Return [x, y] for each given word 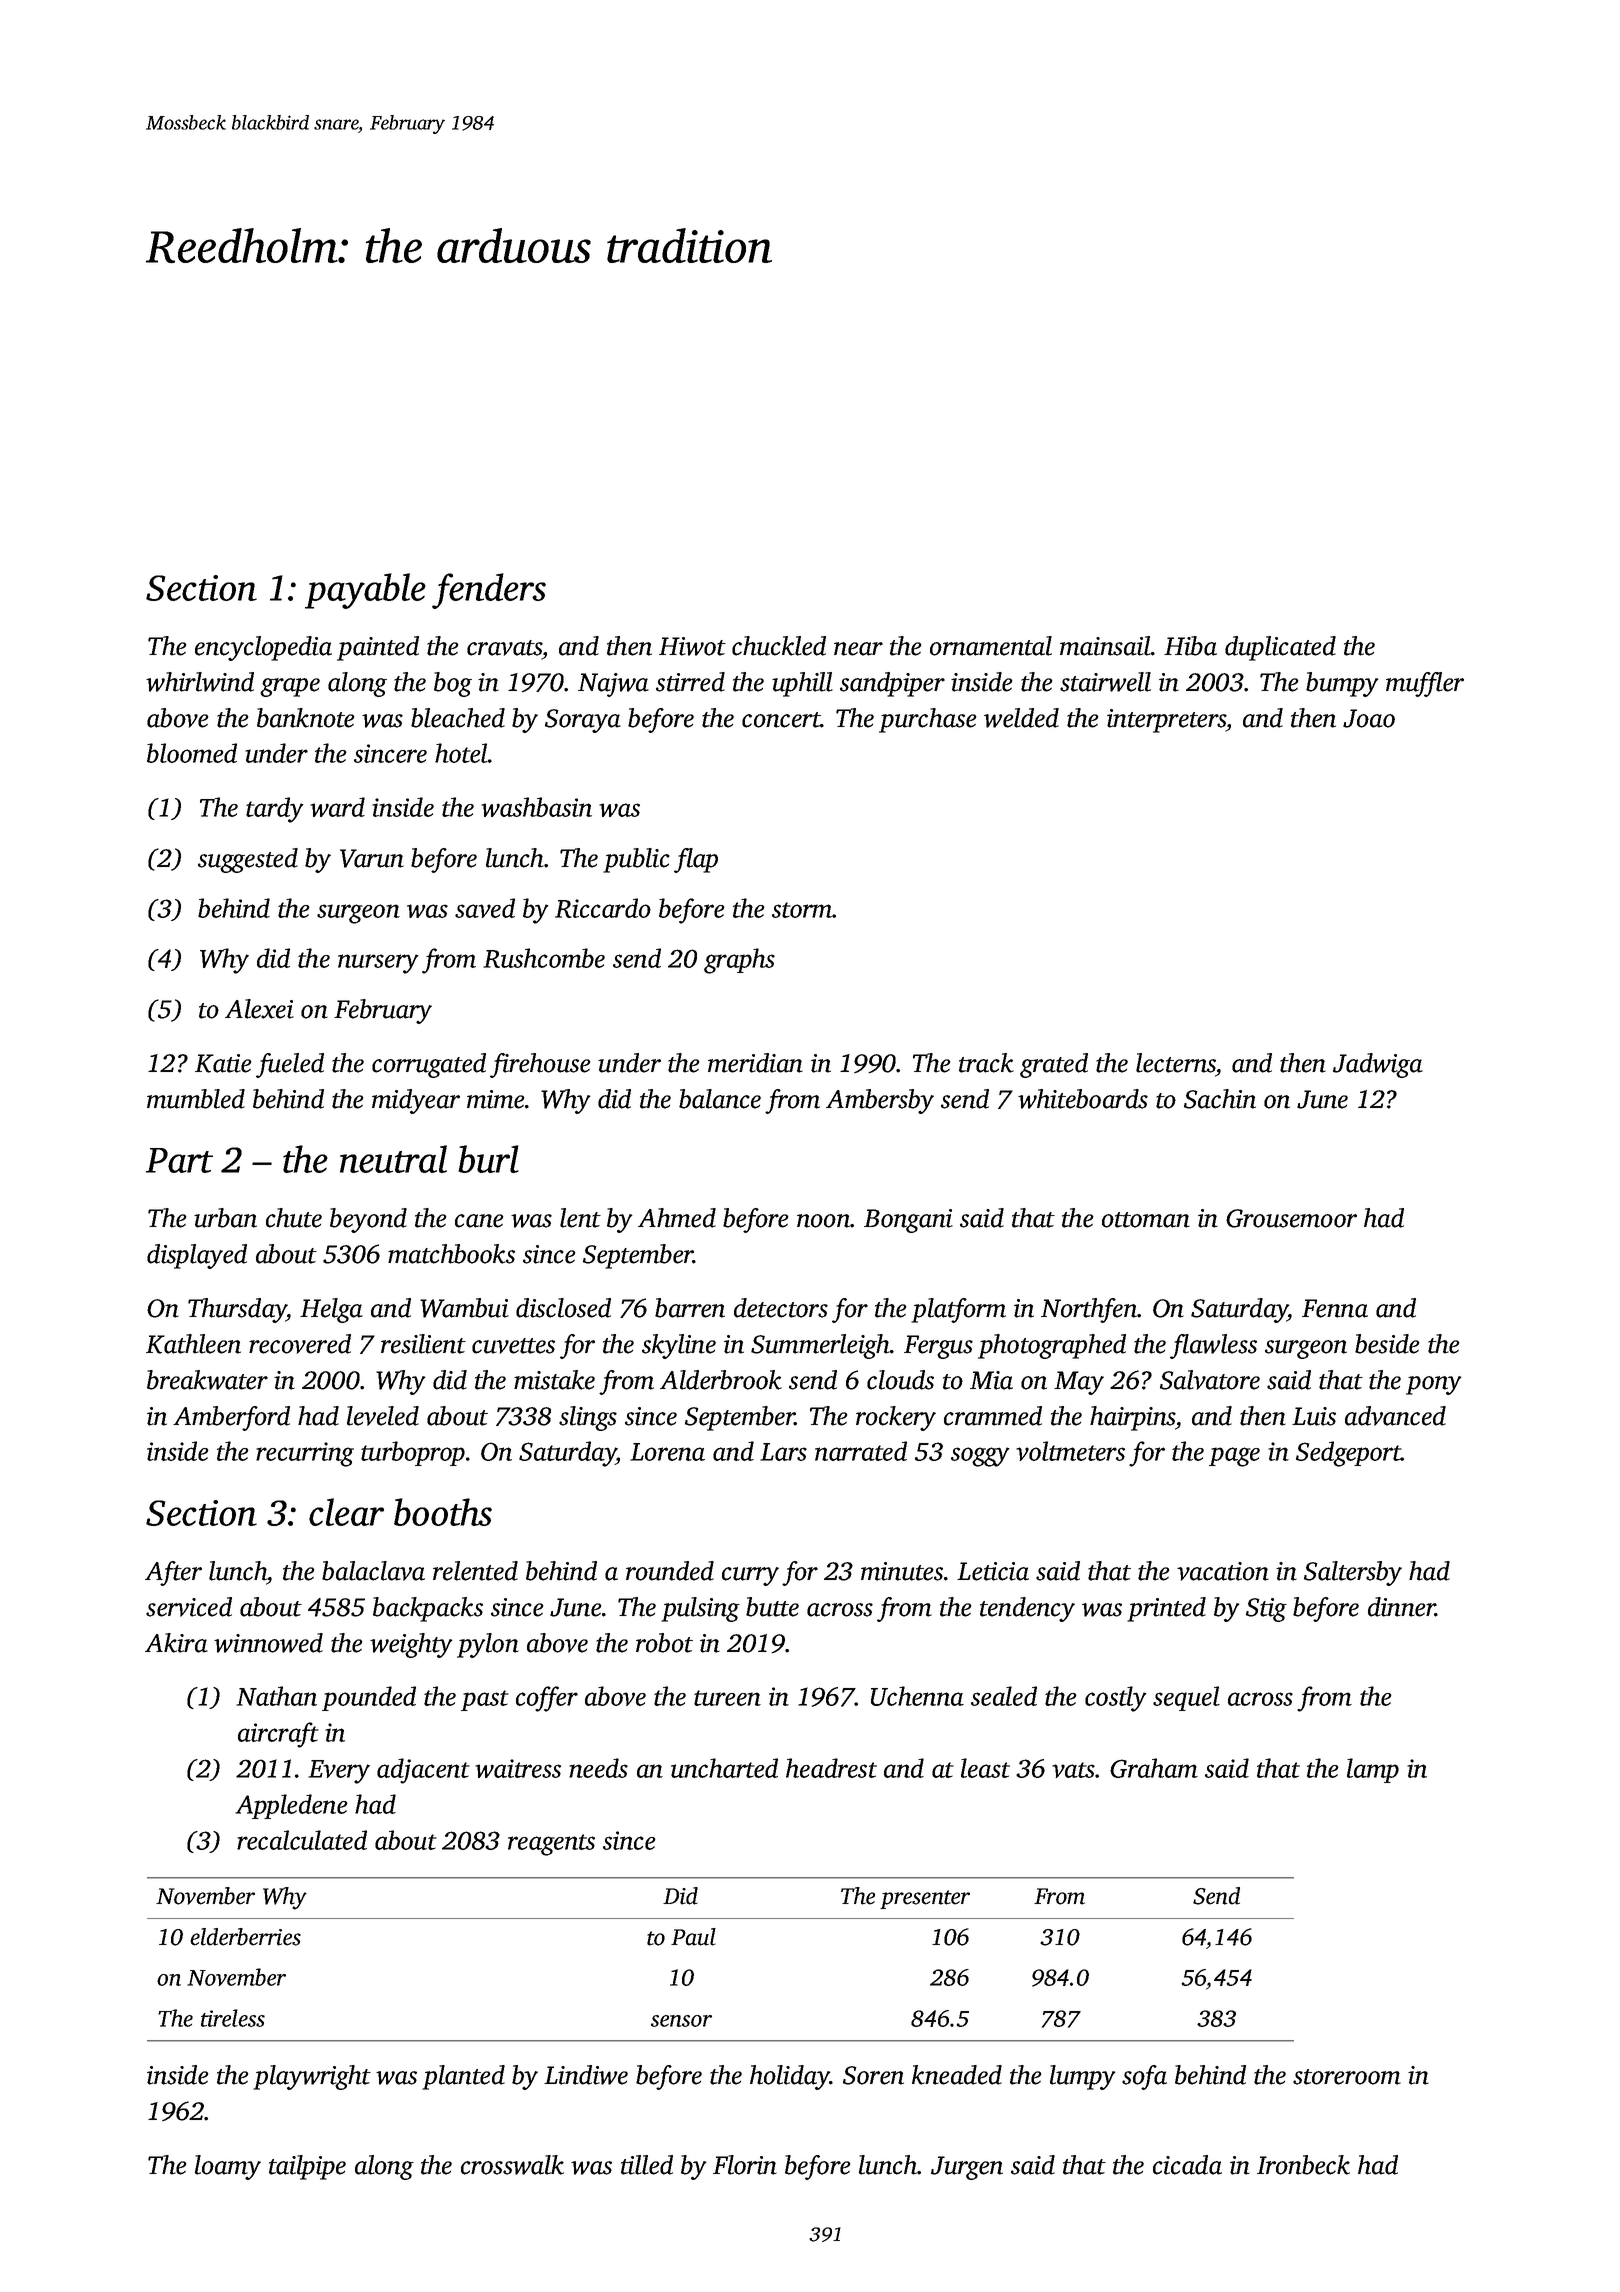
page [1234, 1457]
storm [802, 910]
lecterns [1176, 1063]
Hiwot [692, 646]
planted [463, 2077]
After [173, 1573]
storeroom [1347, 2077]
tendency [1027, 1609]
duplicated [1280, 648]
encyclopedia [263, 648]
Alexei [259, 1009]
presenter [925, 1899]
